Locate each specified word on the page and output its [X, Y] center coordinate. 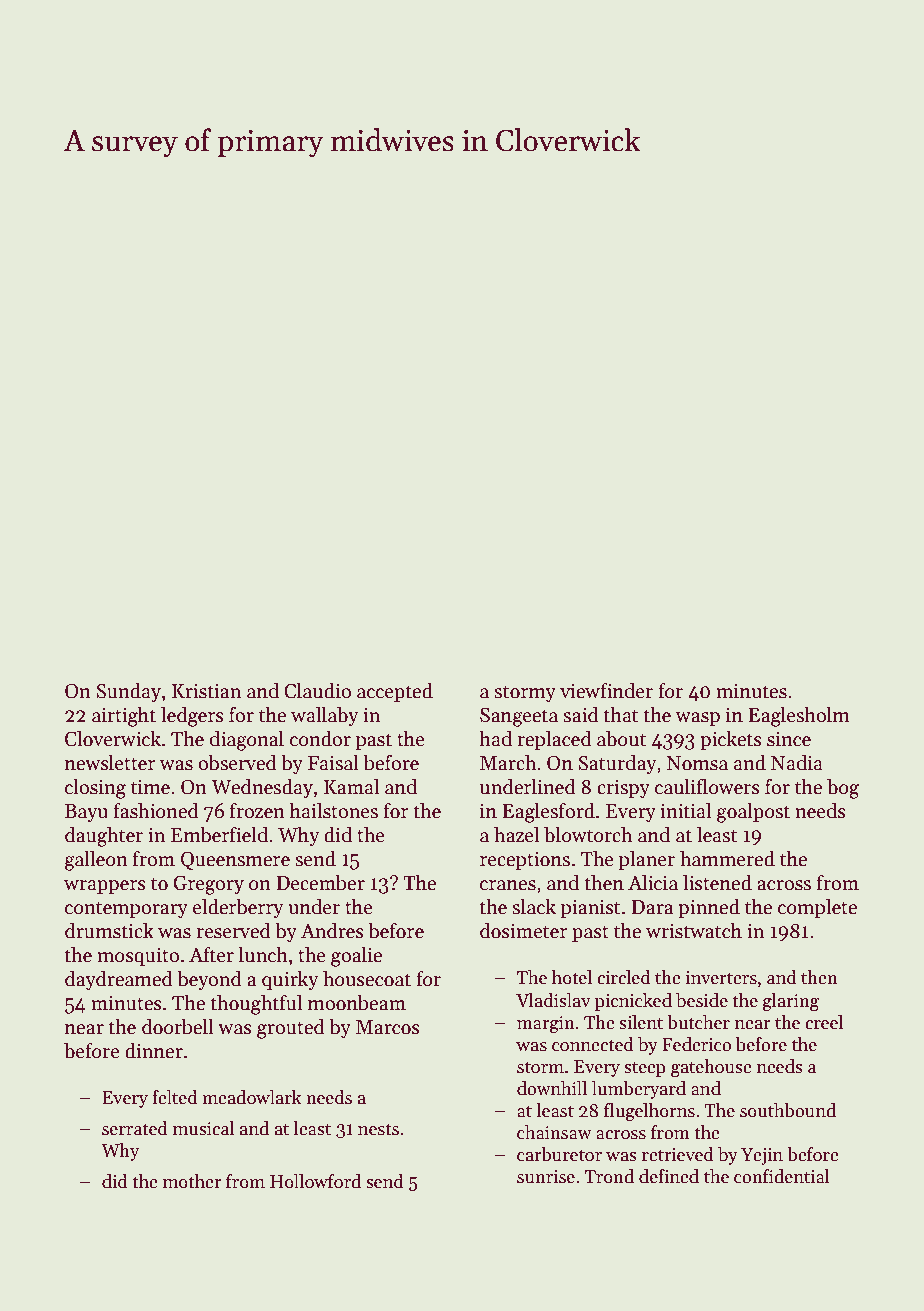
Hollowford [315, 1181]
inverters [721, 978]
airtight [124, 717]
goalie [356, 957]
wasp [697, 719]
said [581, 715]
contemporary [126, 909]
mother [192, 1181]
